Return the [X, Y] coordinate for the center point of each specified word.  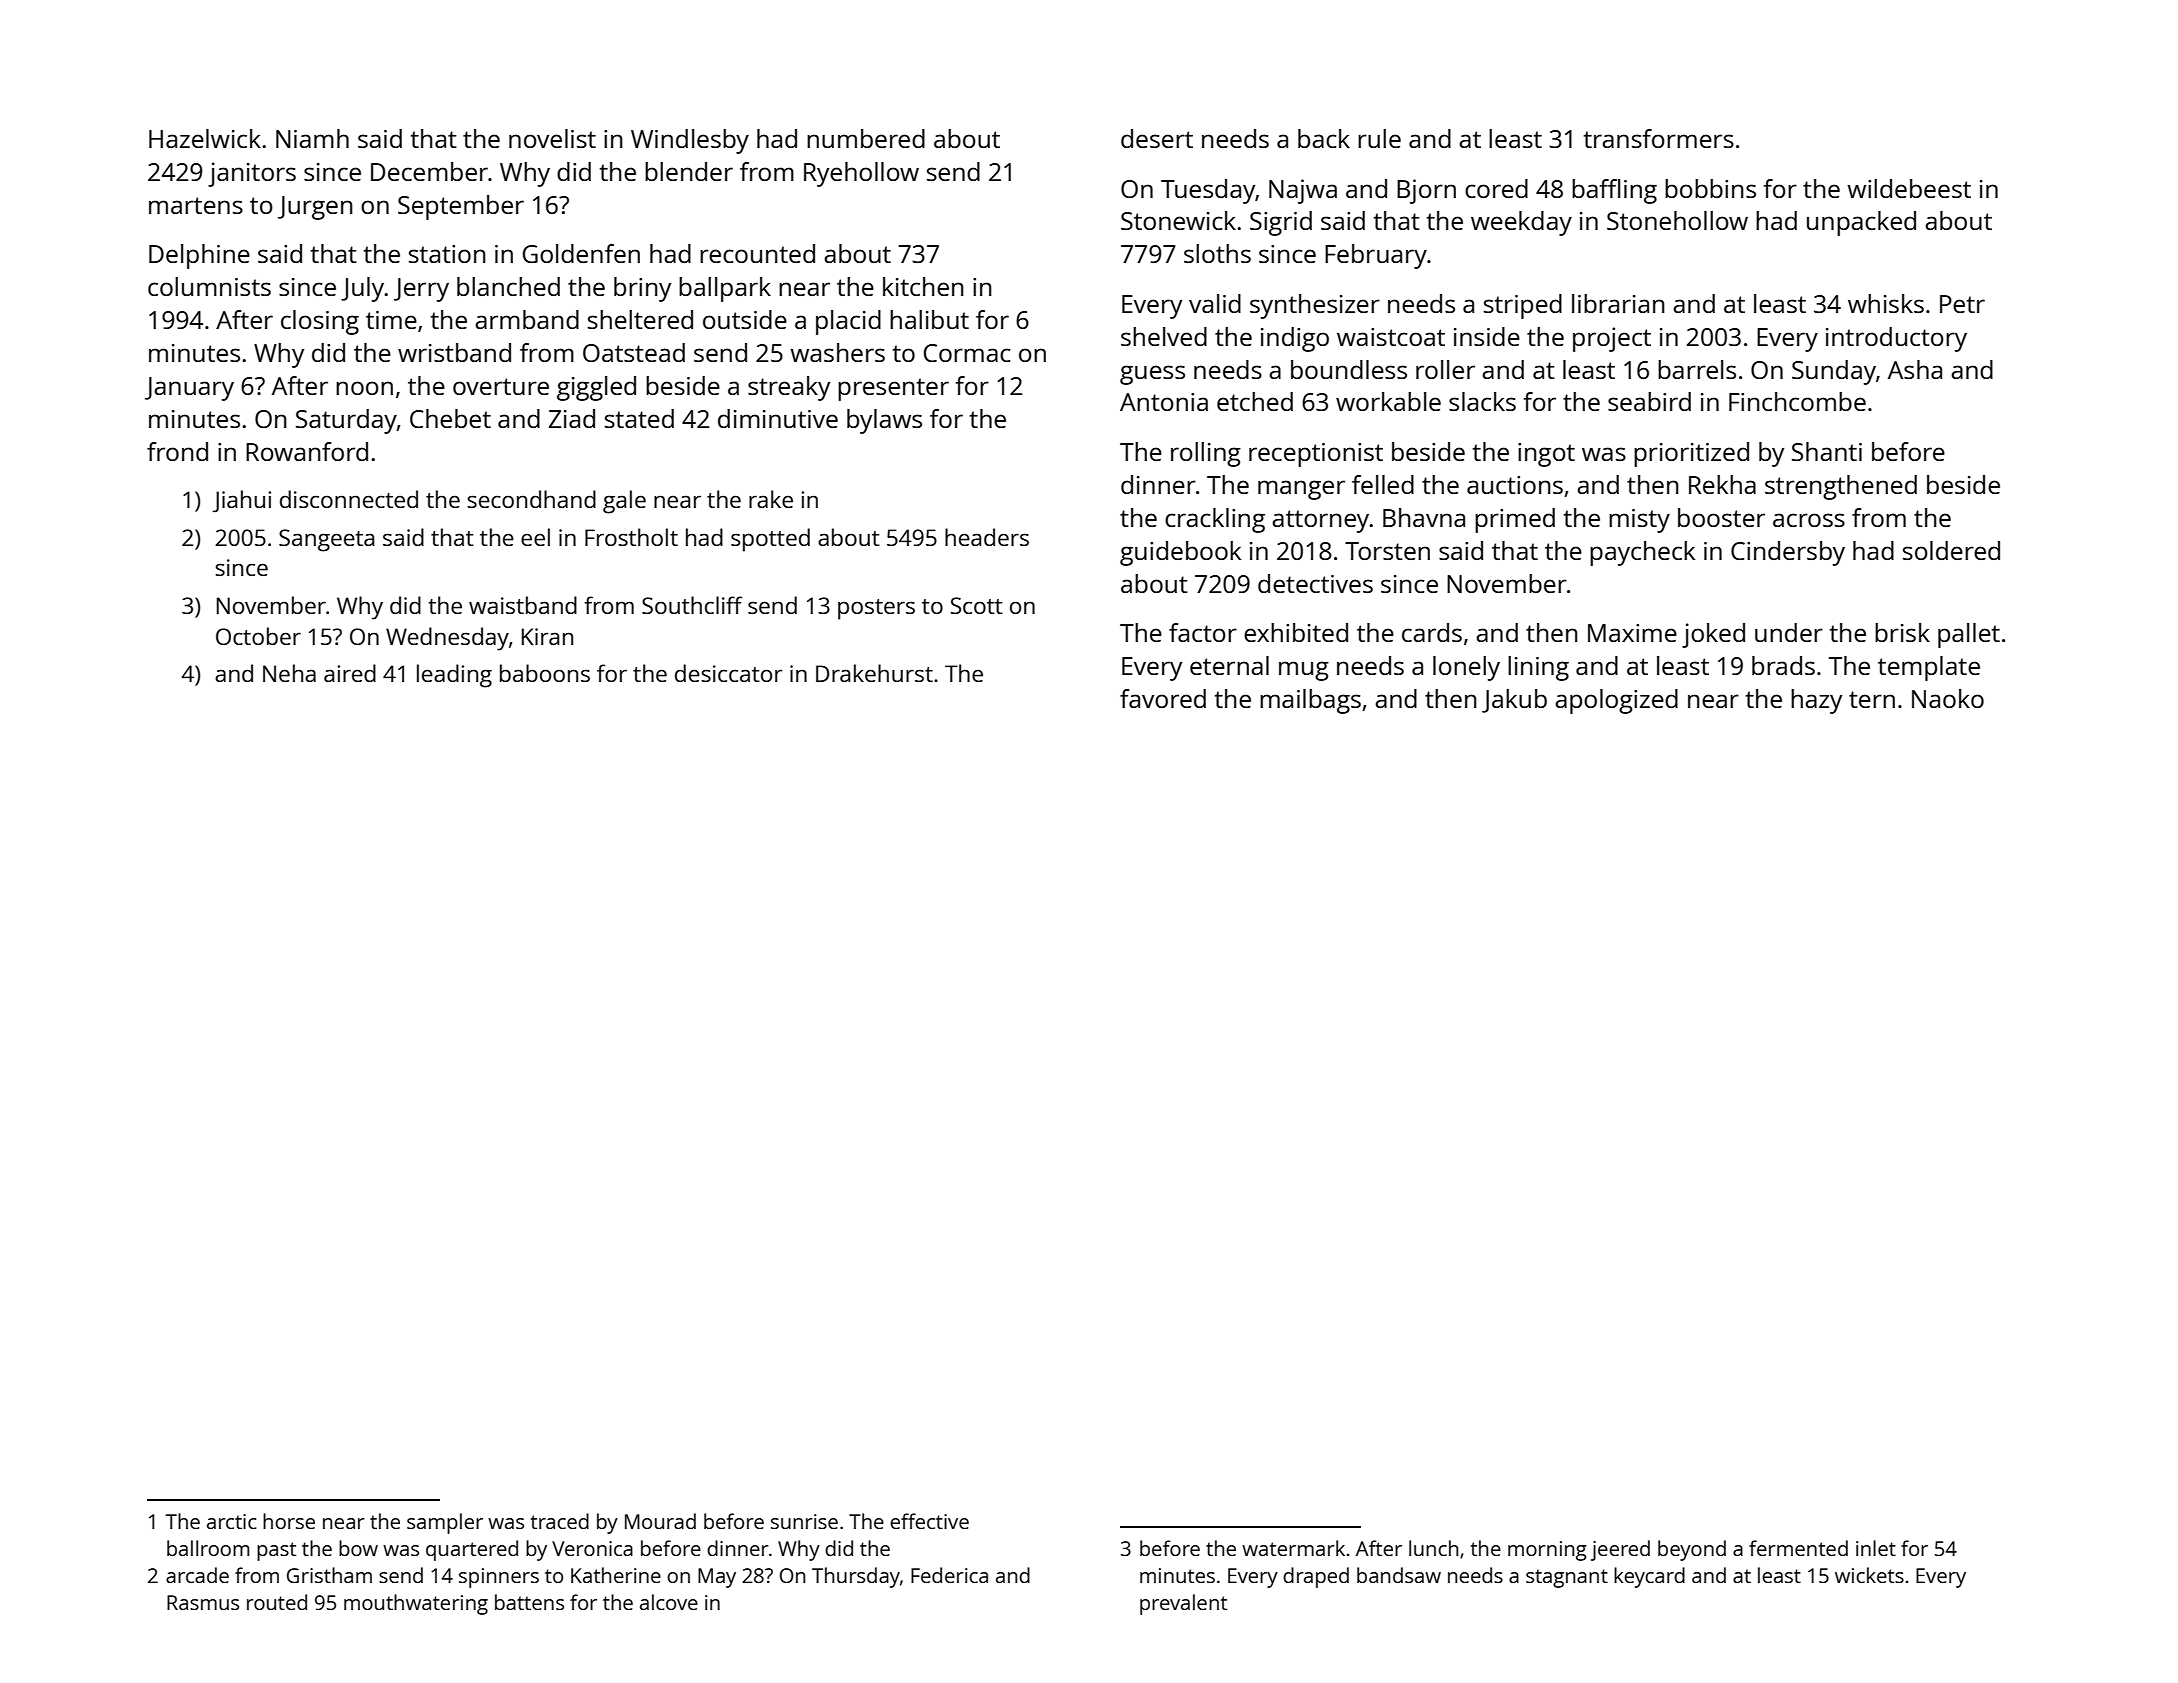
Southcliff [692, 605]
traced [560, 1521]
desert [1157, 138]
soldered [1951, 550]
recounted [757, 253]
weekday [1521, 223]
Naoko [1948, 698]
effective [929, 1521]
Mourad [660, 1521]
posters [876, 609]
